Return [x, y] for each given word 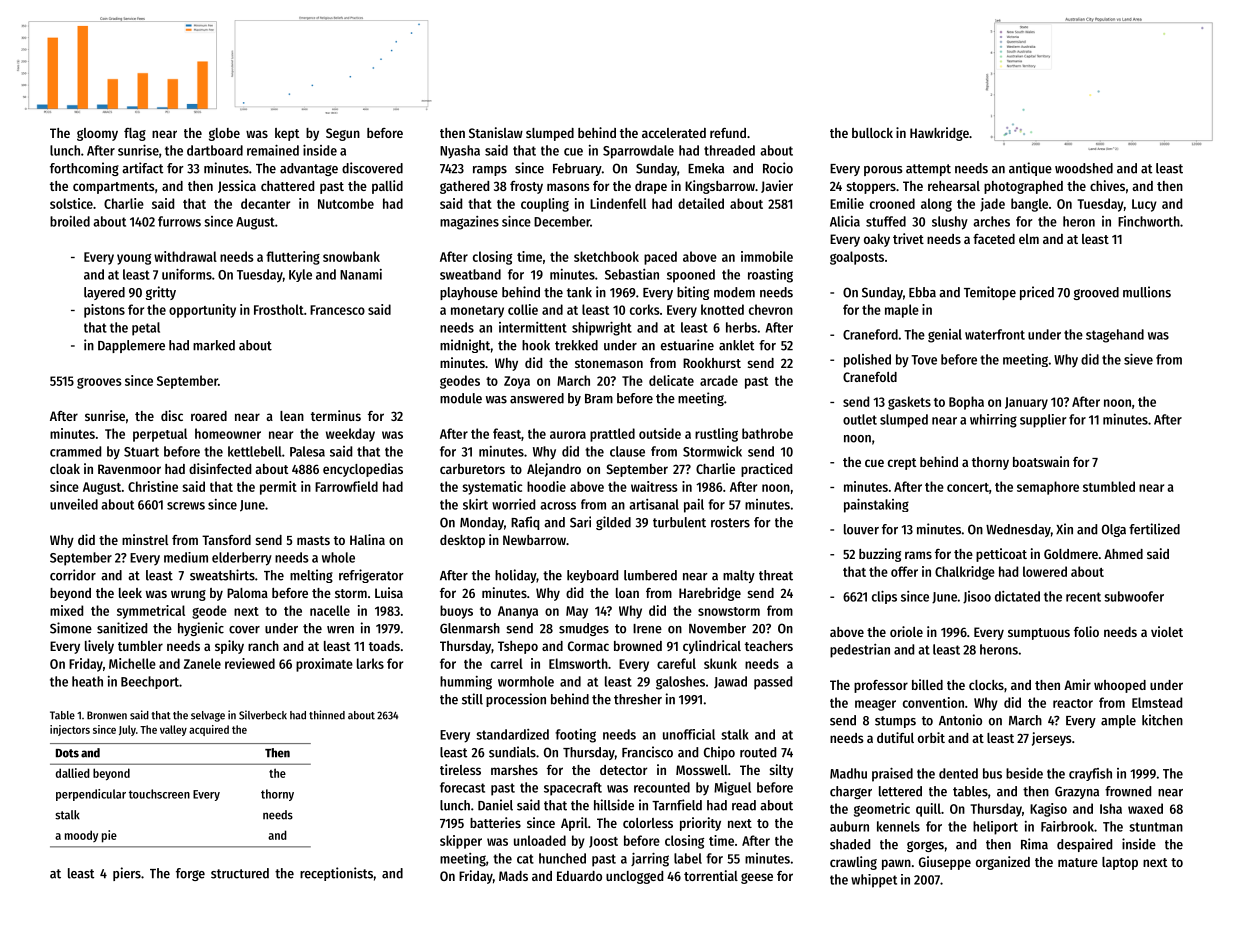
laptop [1120, 863]
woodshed [1084, 168]
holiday [516, 576]
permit [278, 488]
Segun [343, 134]
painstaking [876, 505]
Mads [513, 876]
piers [127, 874]
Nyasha [460, 152]
